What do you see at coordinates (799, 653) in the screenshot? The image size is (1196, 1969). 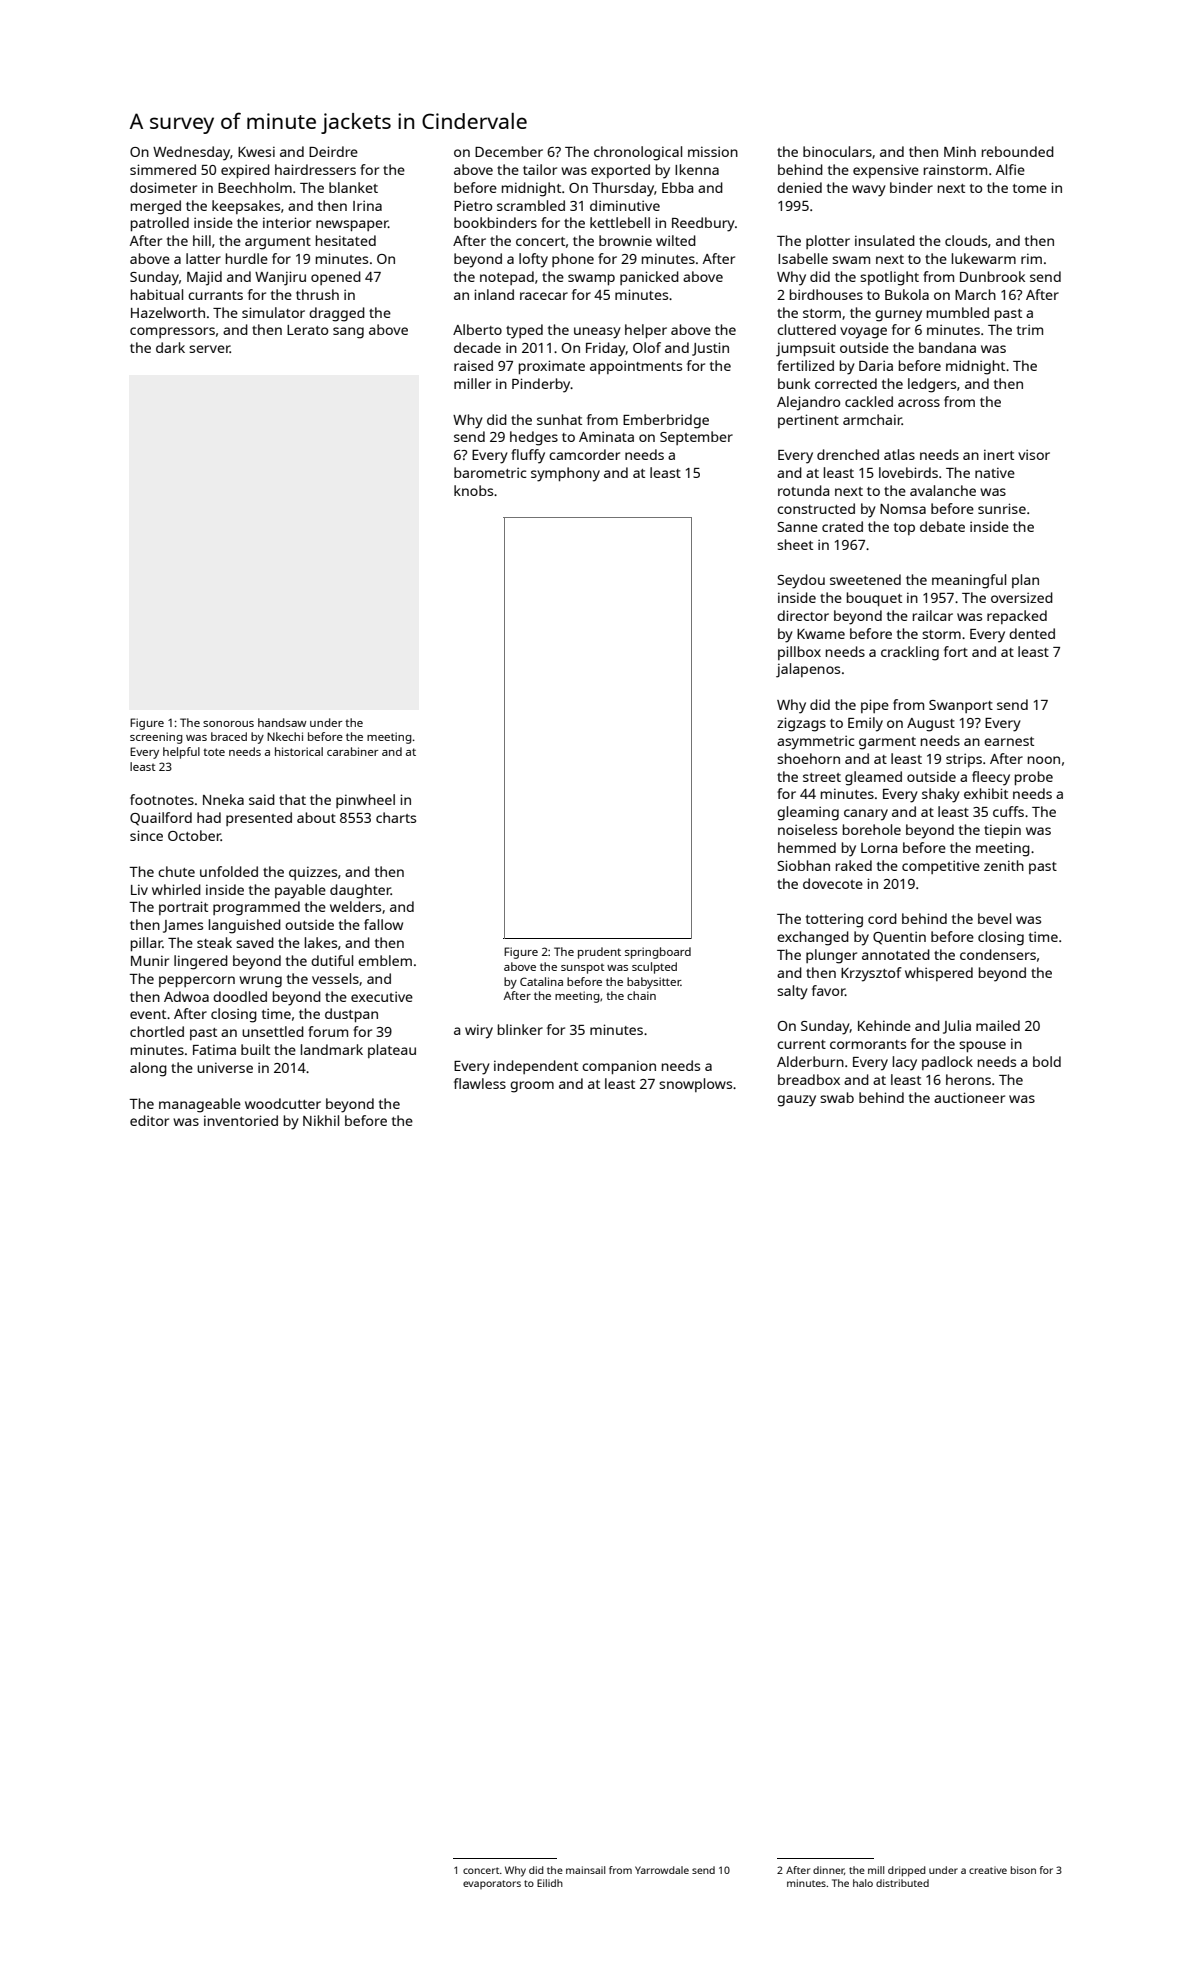 I see `pillbox` at bounding box center [799, 653].
